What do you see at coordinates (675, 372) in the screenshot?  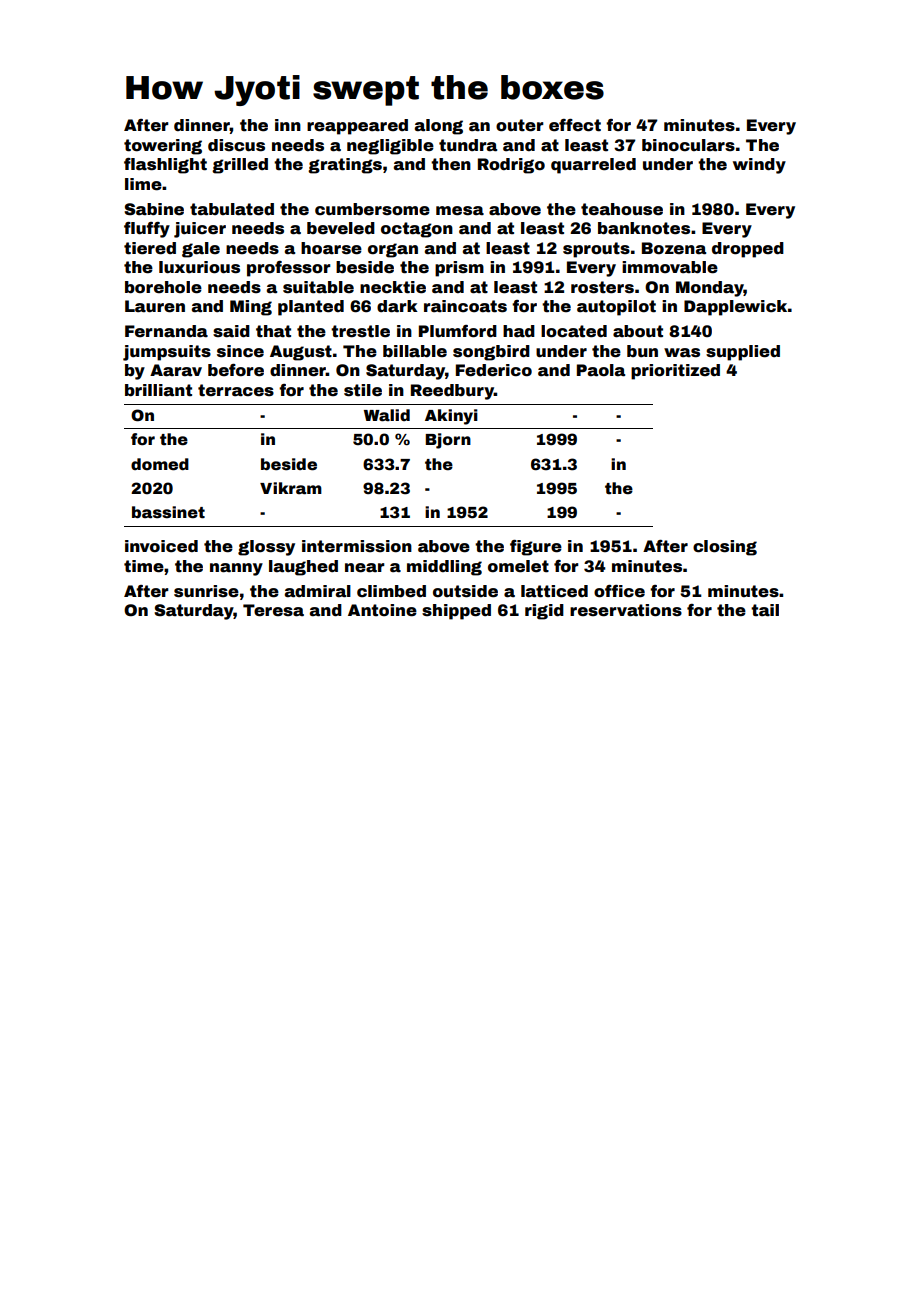 I see `prioritized` at bounding box center [675, 372].
